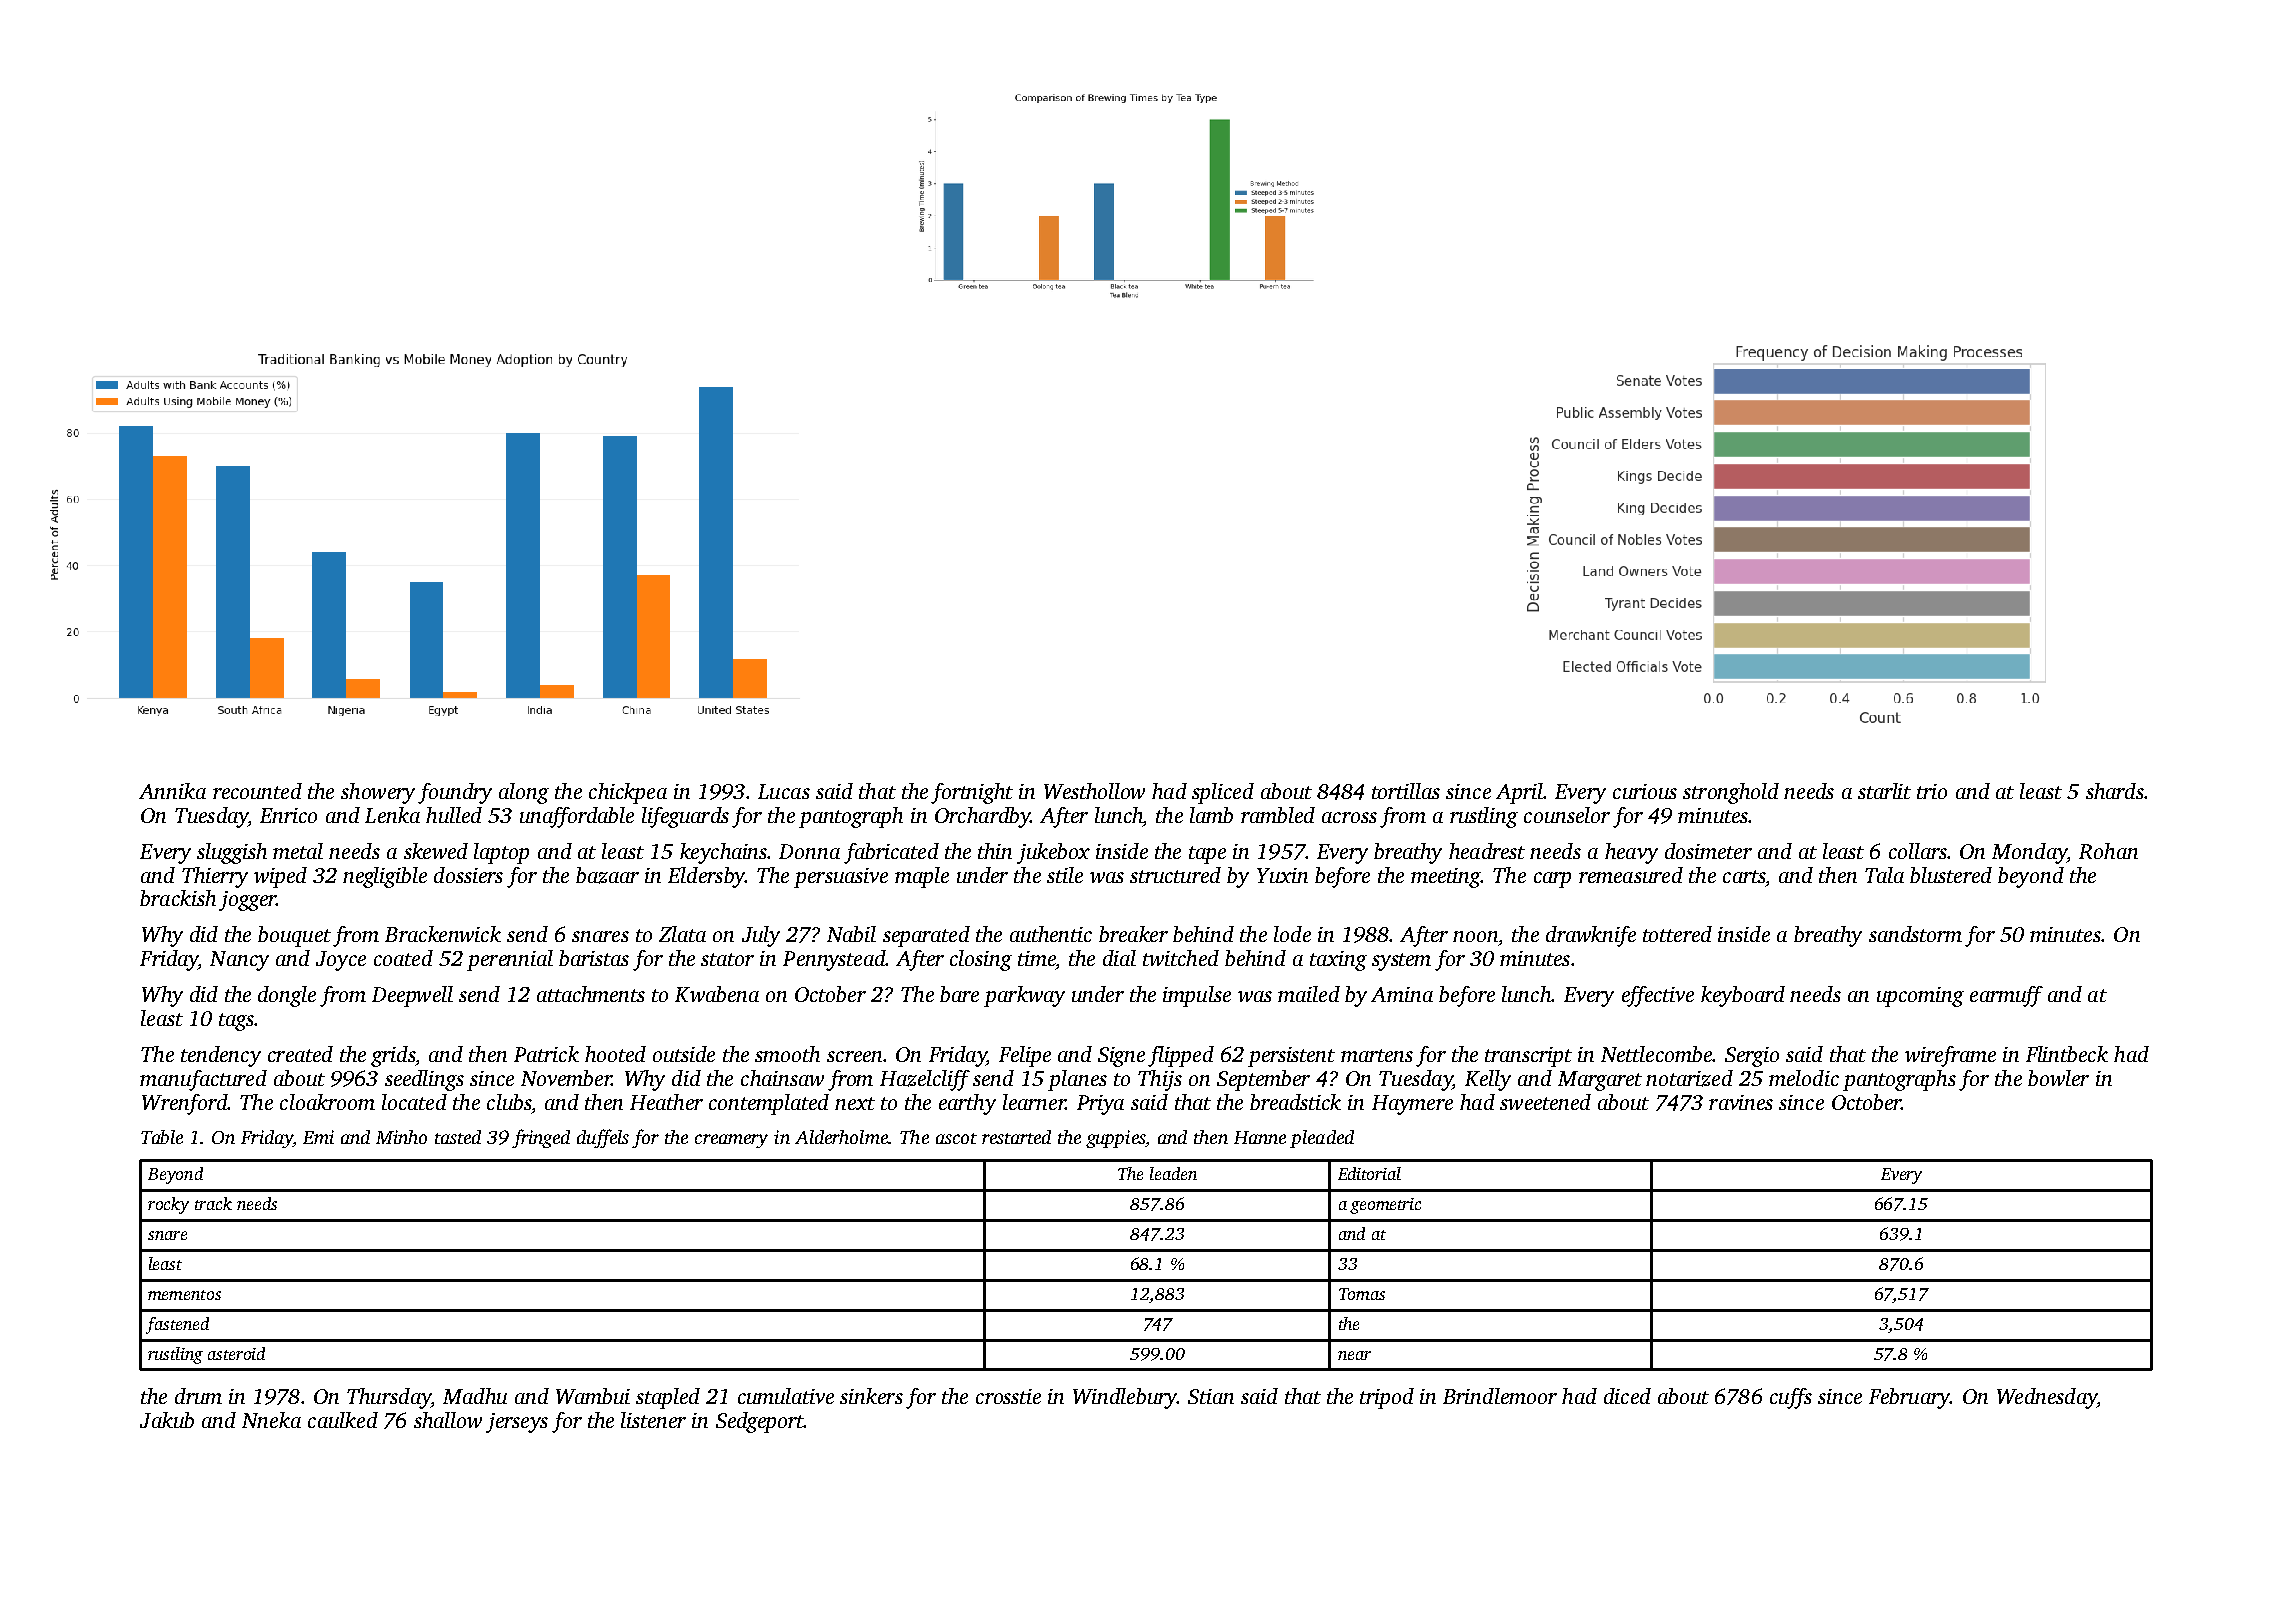 The height and width of the screenshot is (1620, 2292). Describe the element at coordinates (184, 1295) in the screenshot. I see `mementos` at that location.
